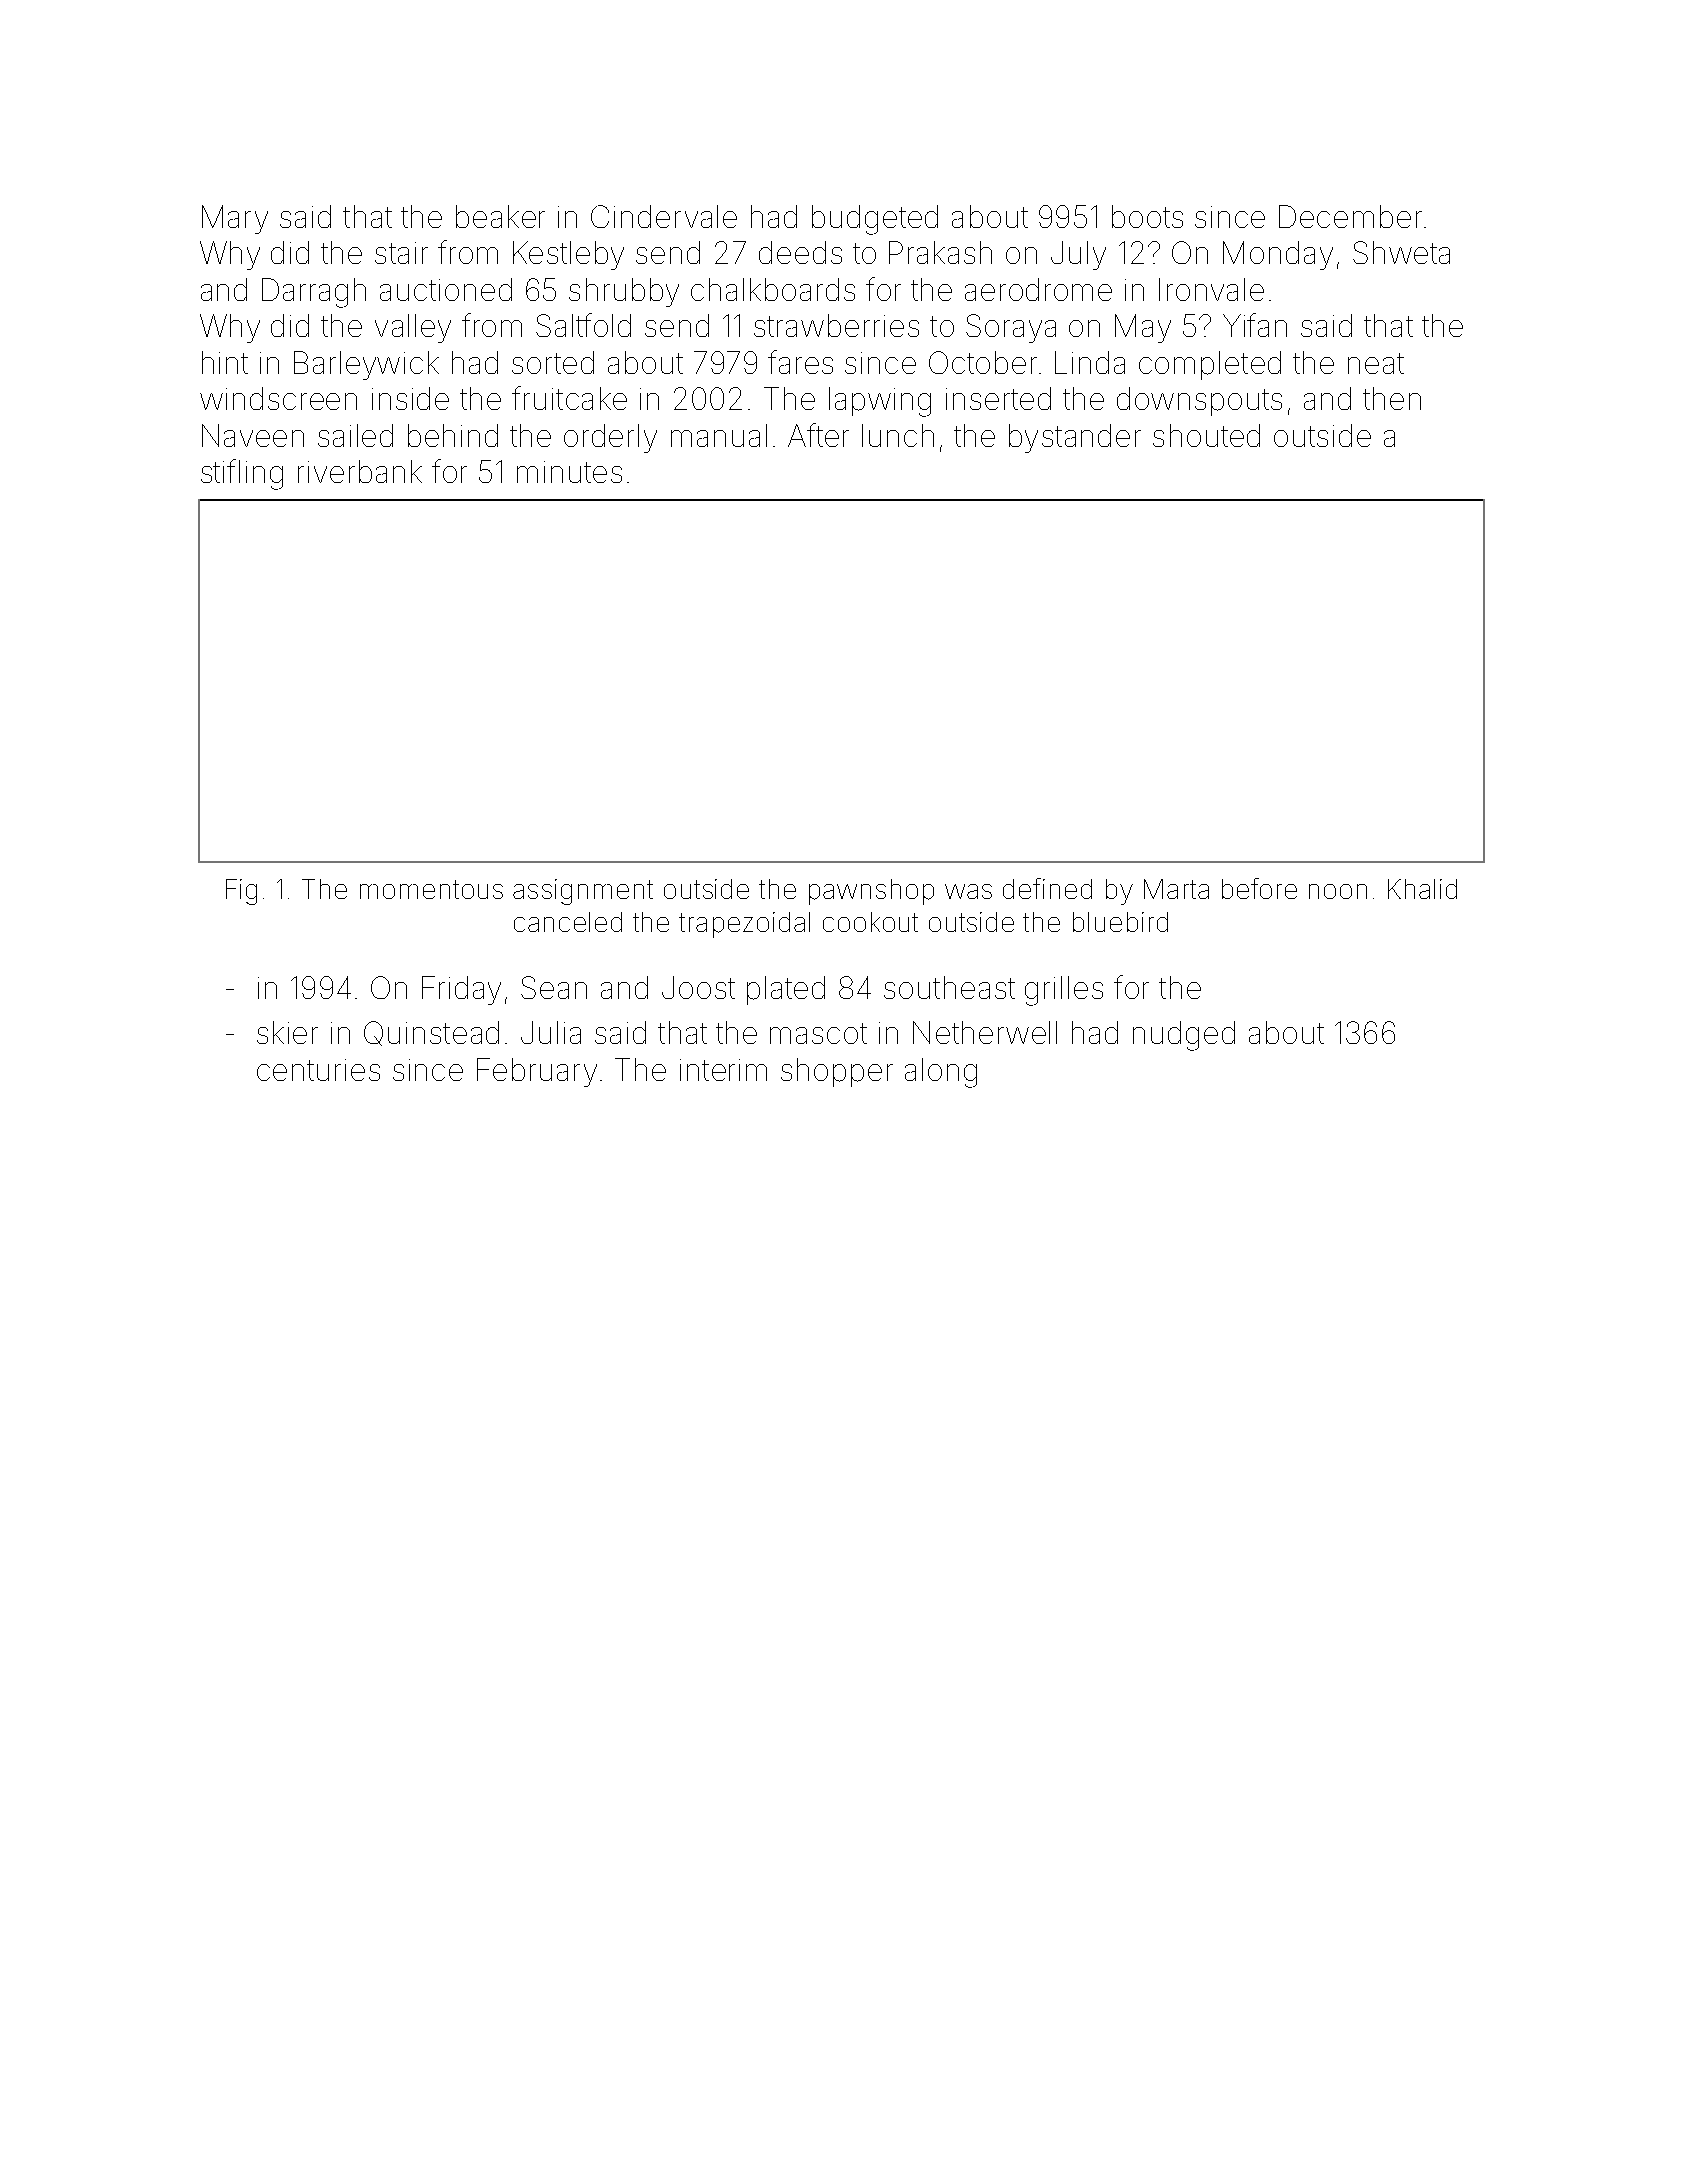  Describe the element at coordinates (1176, 889) in the screenshot. I see `Marta` at that location.
